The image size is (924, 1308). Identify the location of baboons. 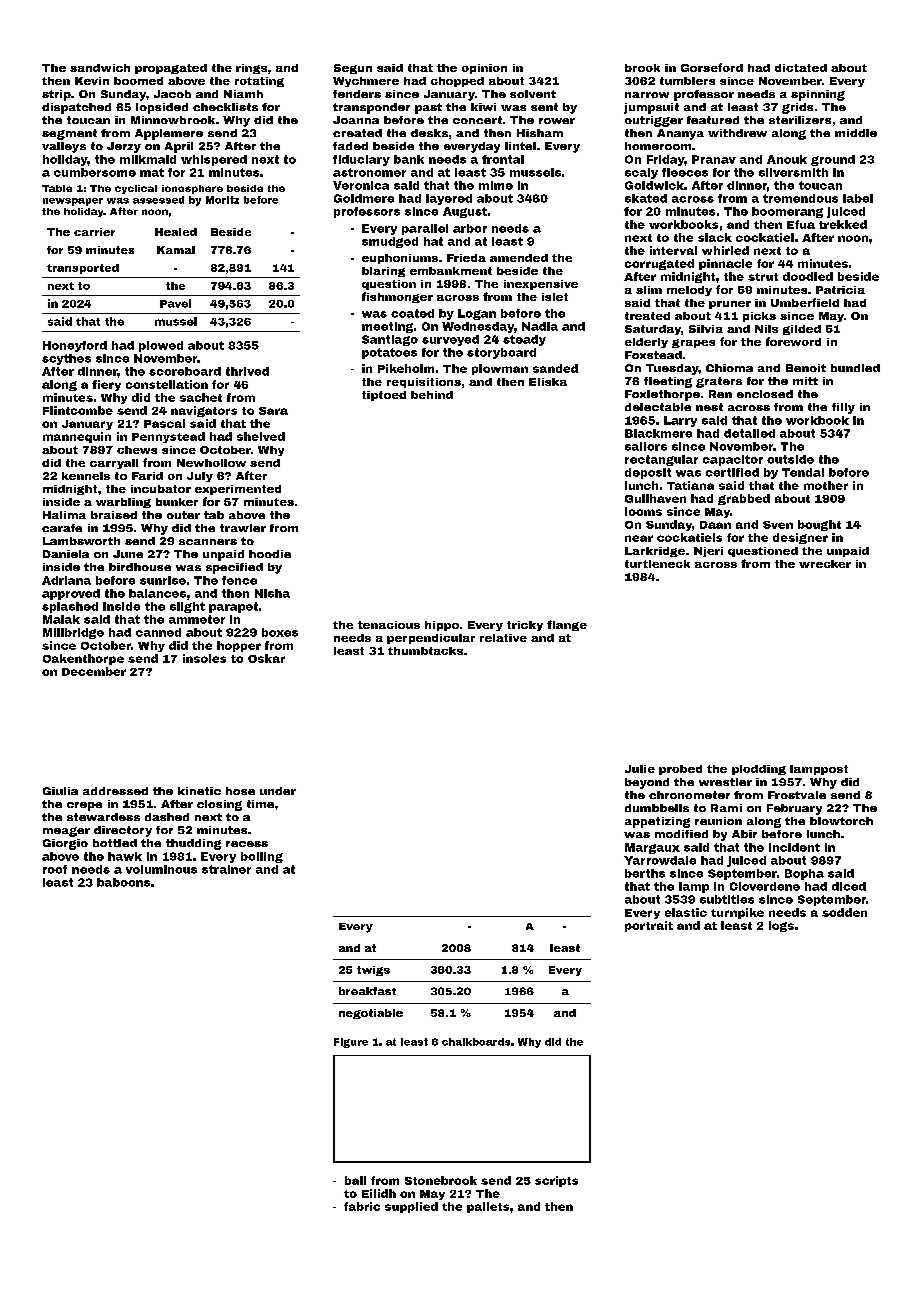
(123, 882).
